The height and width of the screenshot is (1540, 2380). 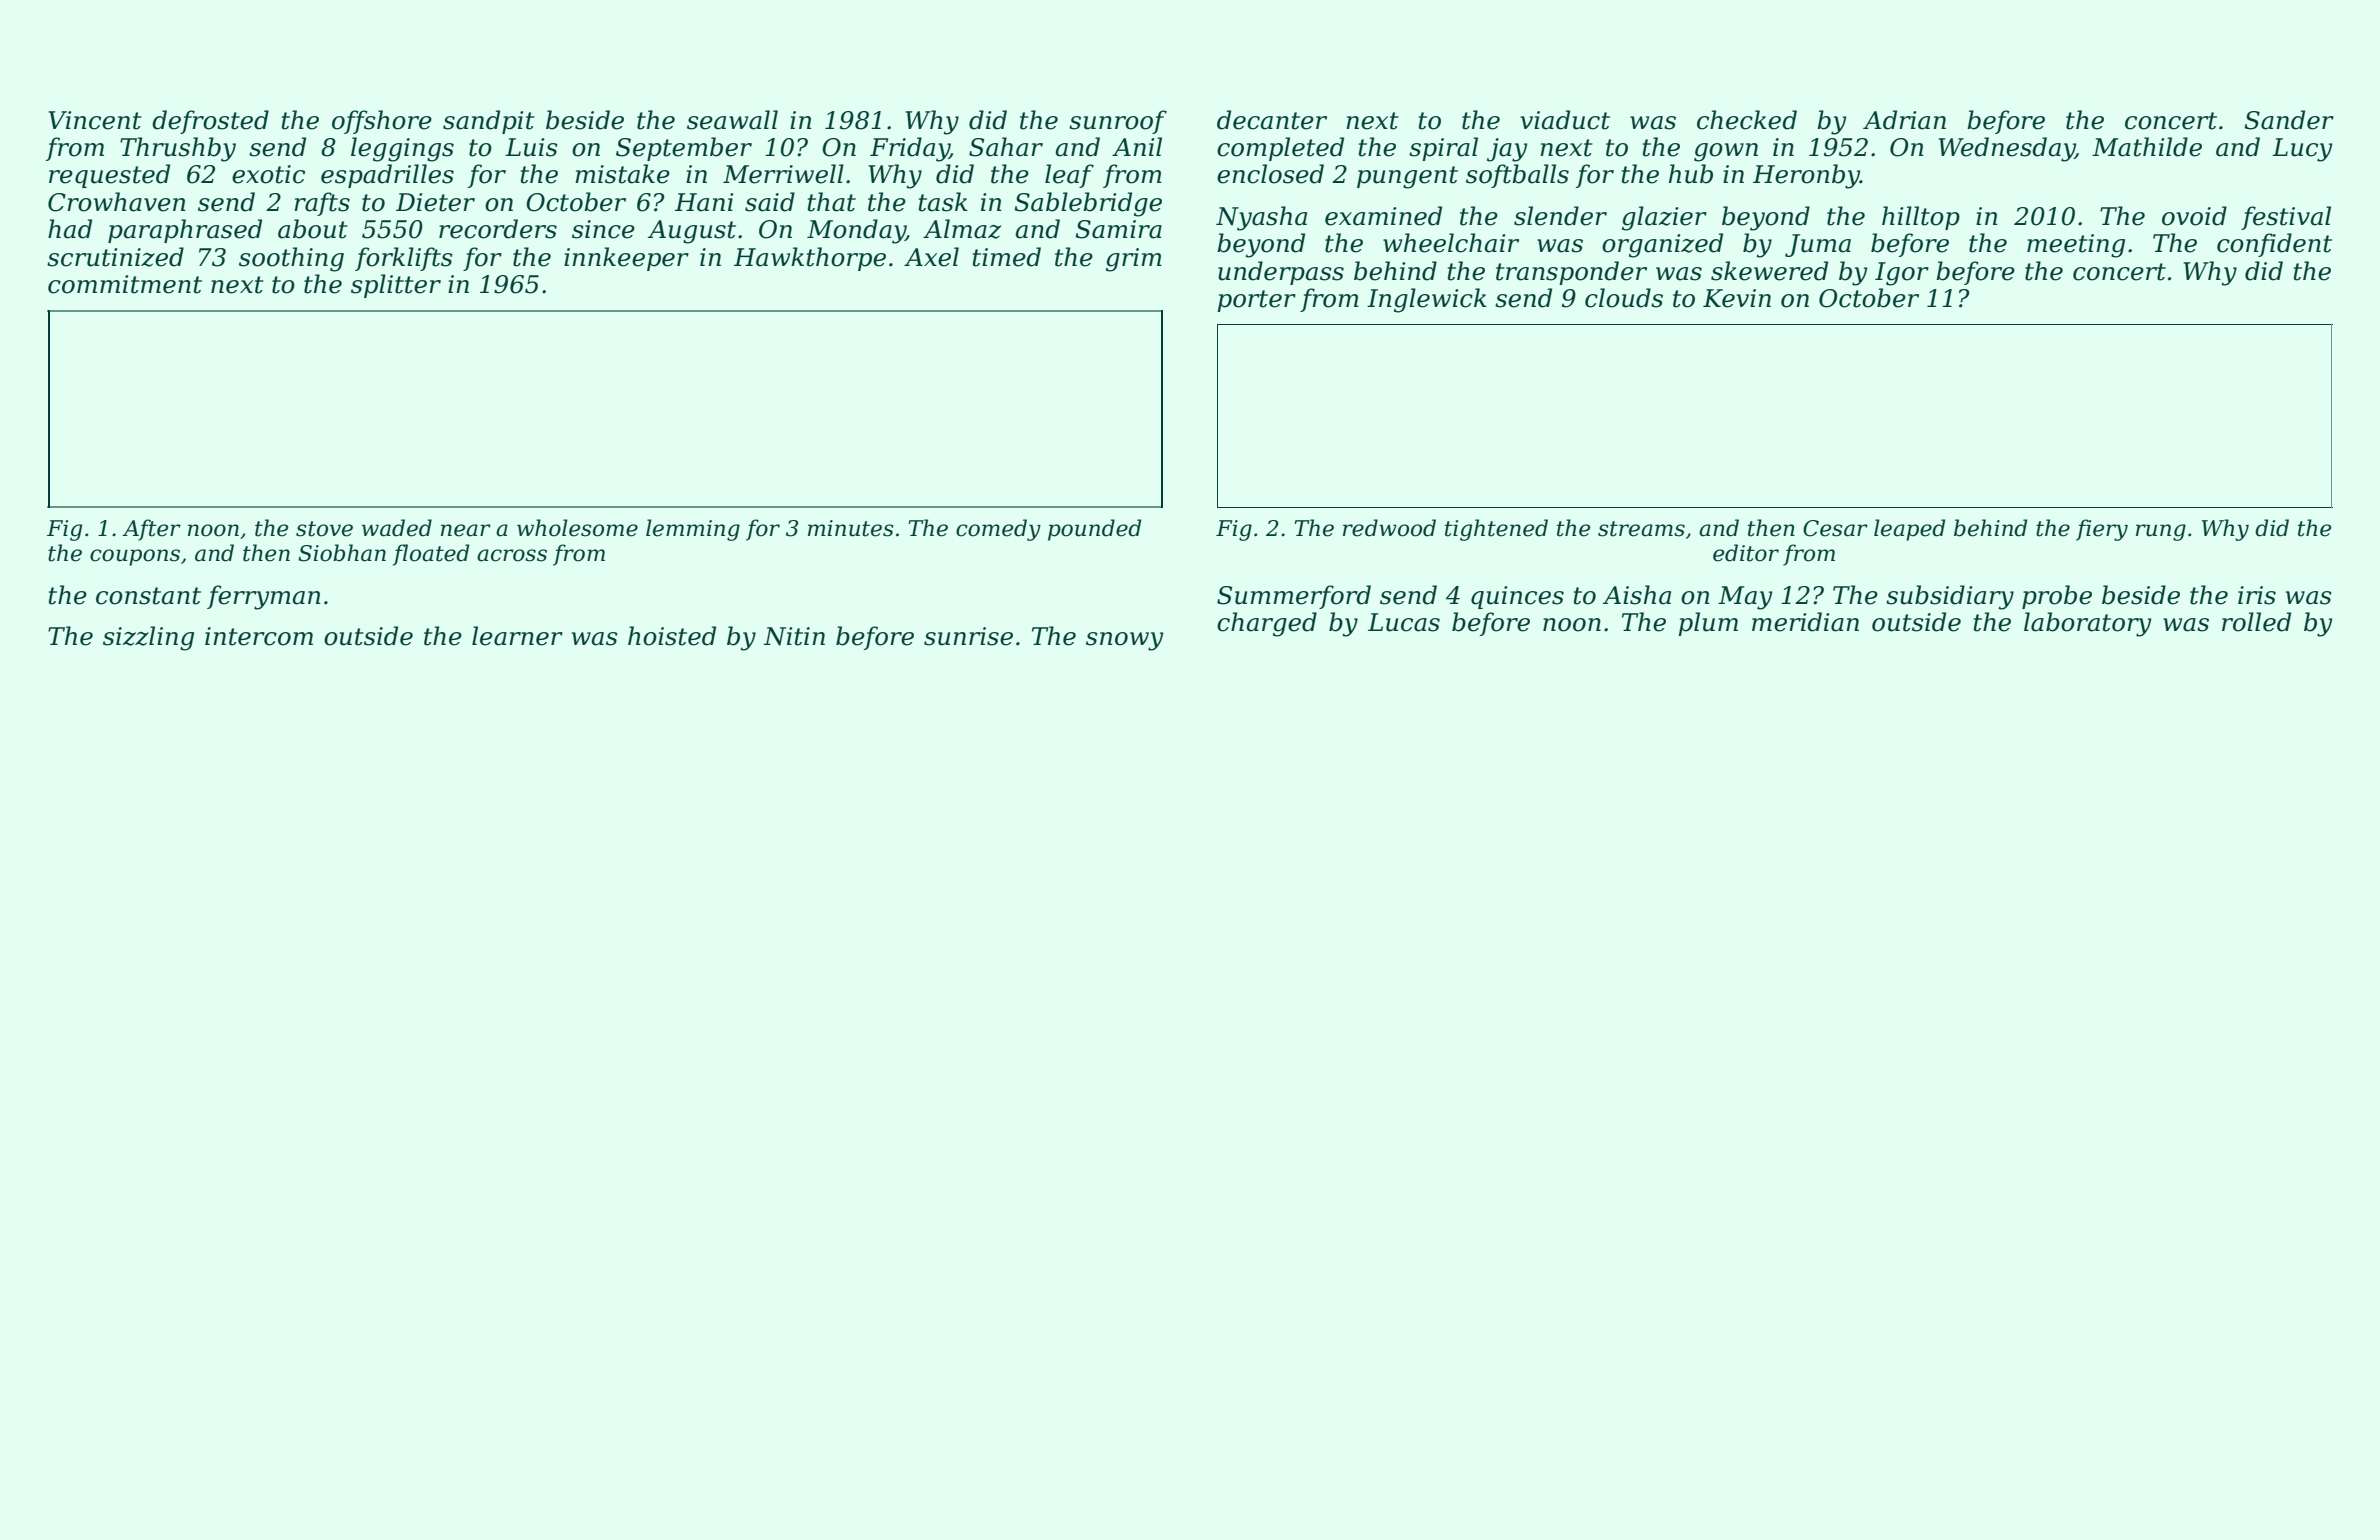 I want to click on sunroof, so click(x=1118, y=122).
